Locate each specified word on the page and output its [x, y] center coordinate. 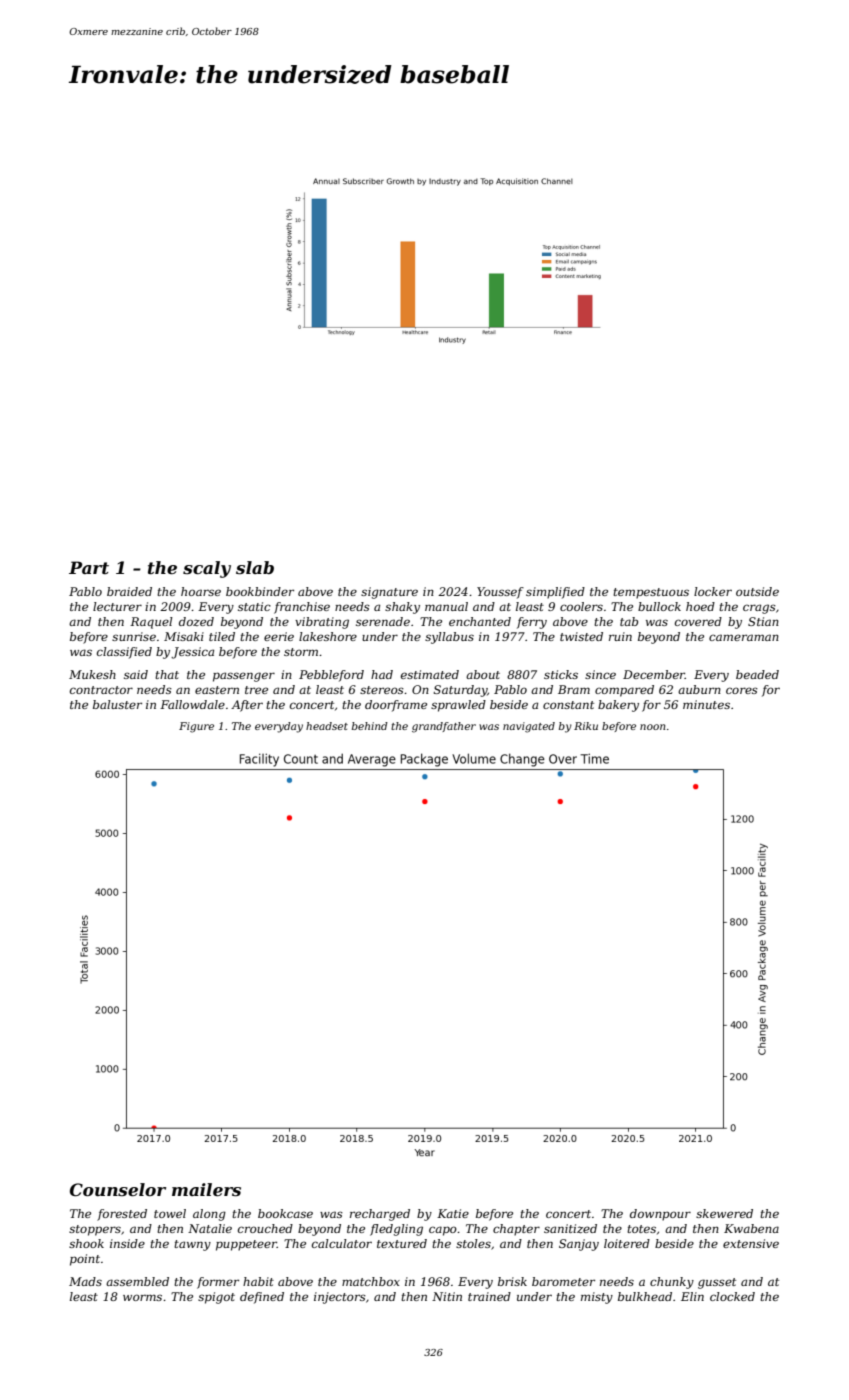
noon [652, 727]
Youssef [500, 593]
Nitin [447, 1296]
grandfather [444, 727]
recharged [380, 1215]
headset [327, 726]
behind [370, 726]
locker [713, 591]
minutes [706, 704]
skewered [724, 1213]
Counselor [118, 1190]
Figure [196, 727]
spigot [216, 1298]
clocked [732, 1296]
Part [89, 567]
